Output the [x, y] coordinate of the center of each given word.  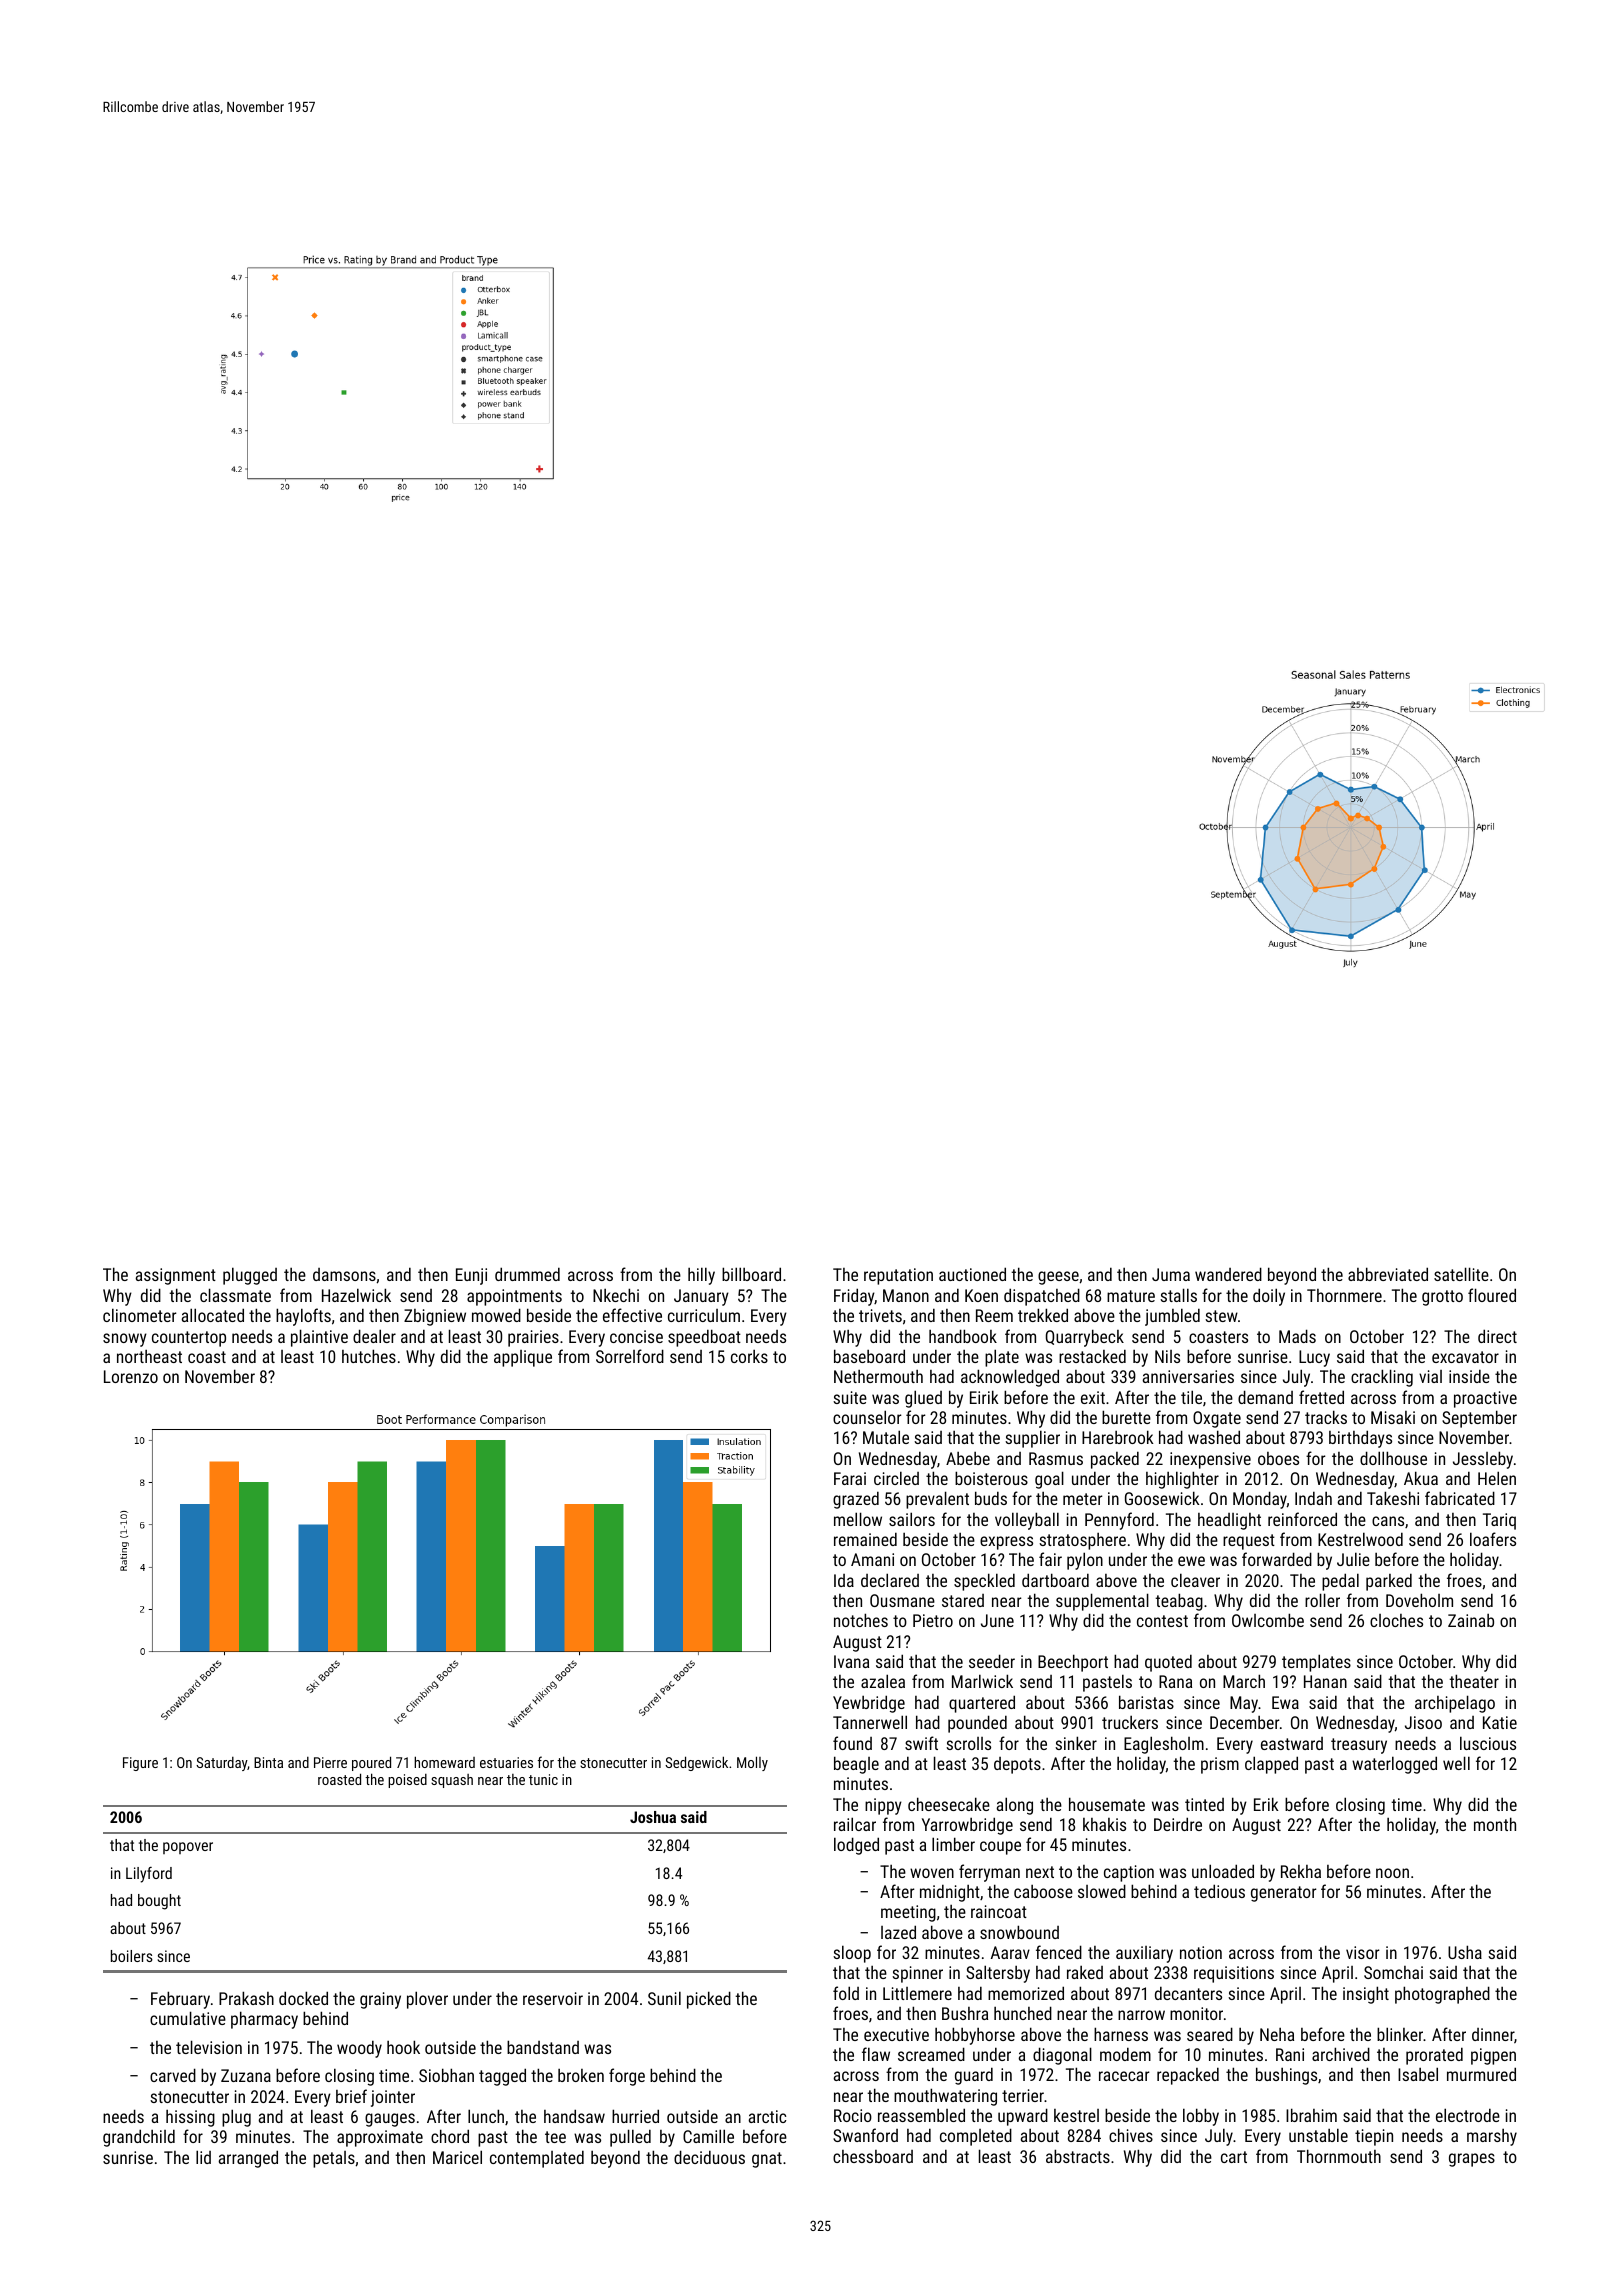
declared [890, 1580]
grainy [380, 2000]
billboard [751, 1274]
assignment [175, 1276]
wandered [1228, 1274]
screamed [931, 2054]
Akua [1421, 1478]
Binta [268, 1762]
